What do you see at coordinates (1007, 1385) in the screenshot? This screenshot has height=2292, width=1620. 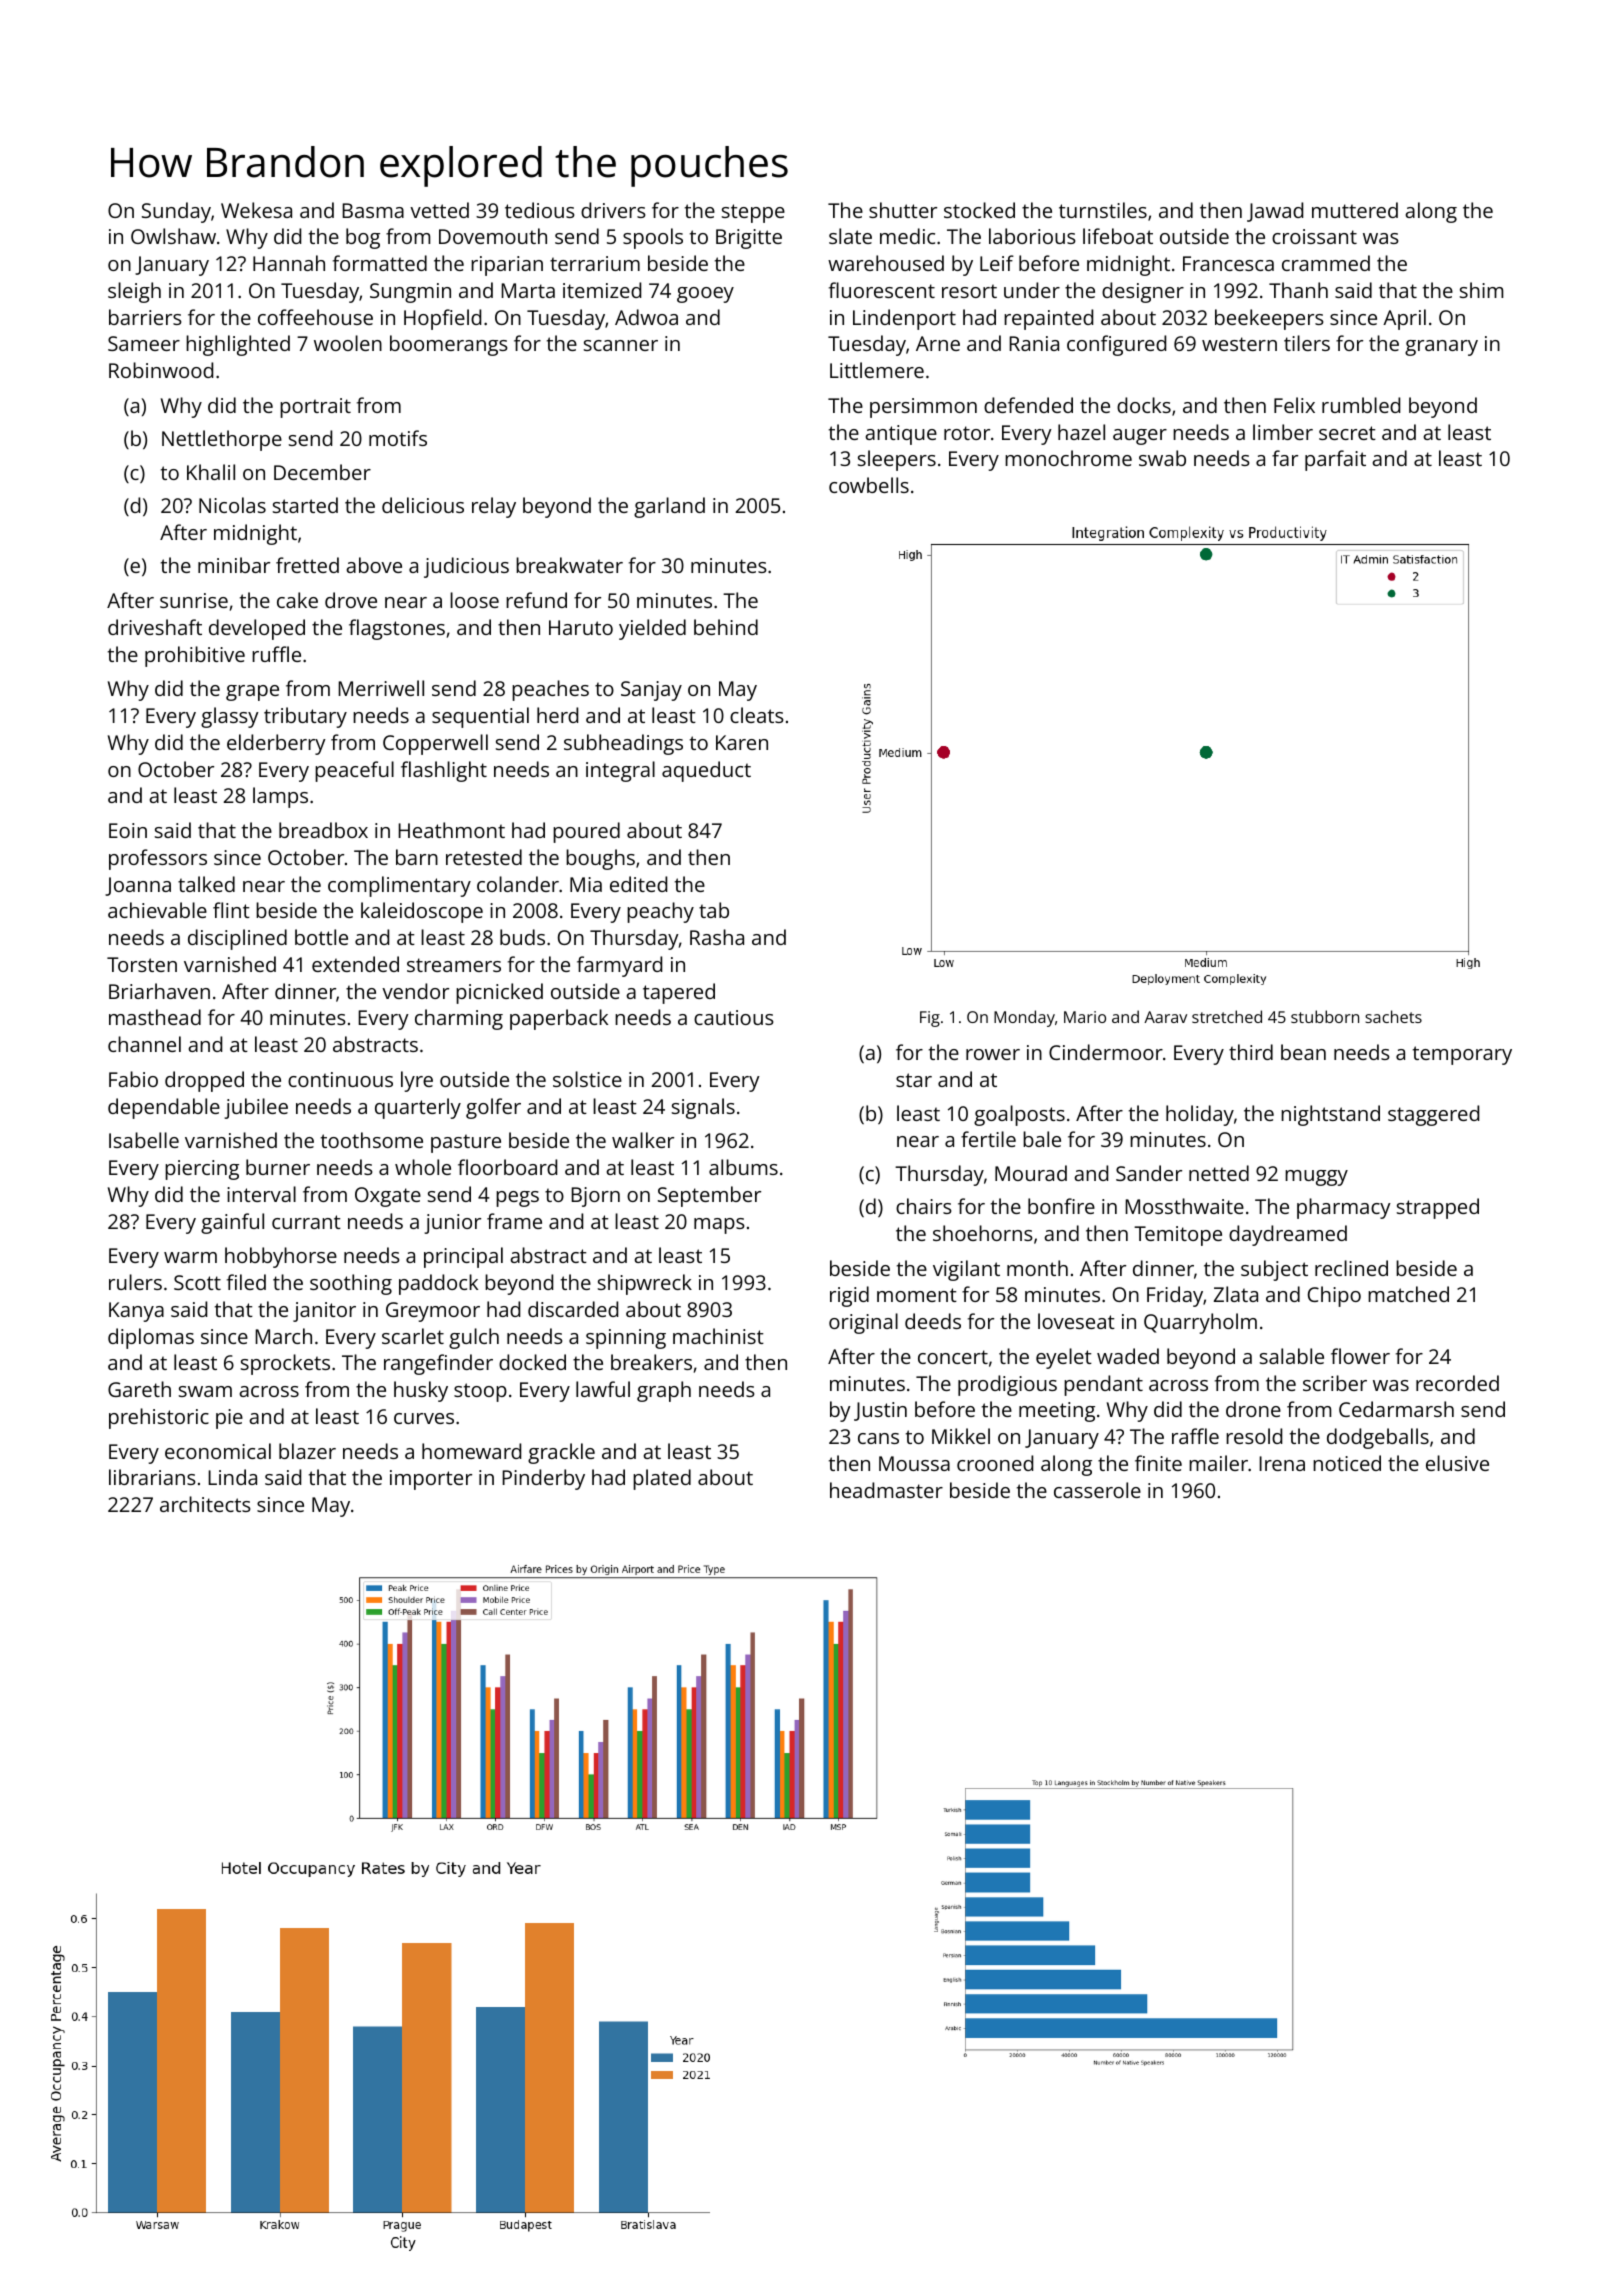 I see `prodigious` at bounding box center [1007, 1385].
